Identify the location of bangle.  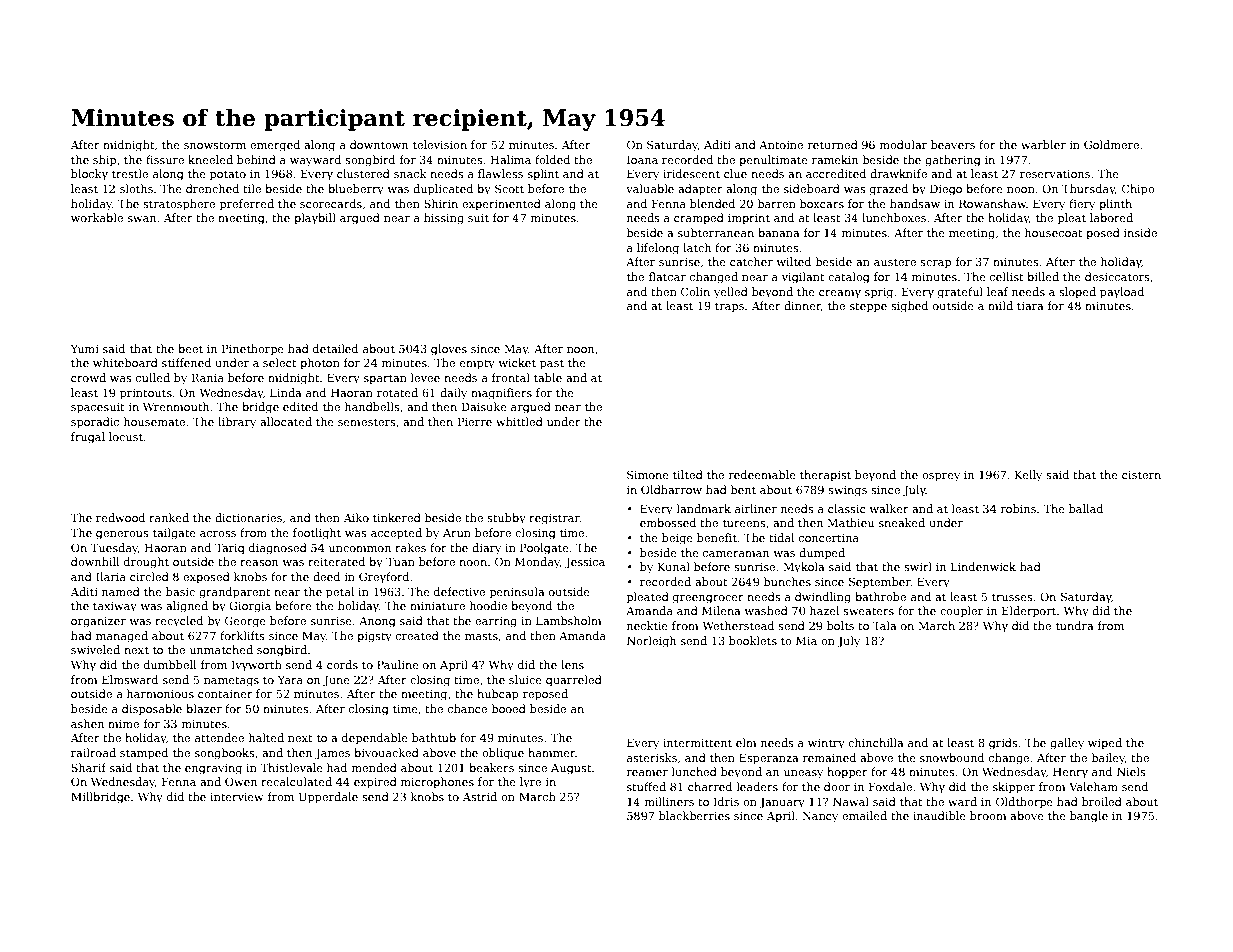
(1089, 817).
